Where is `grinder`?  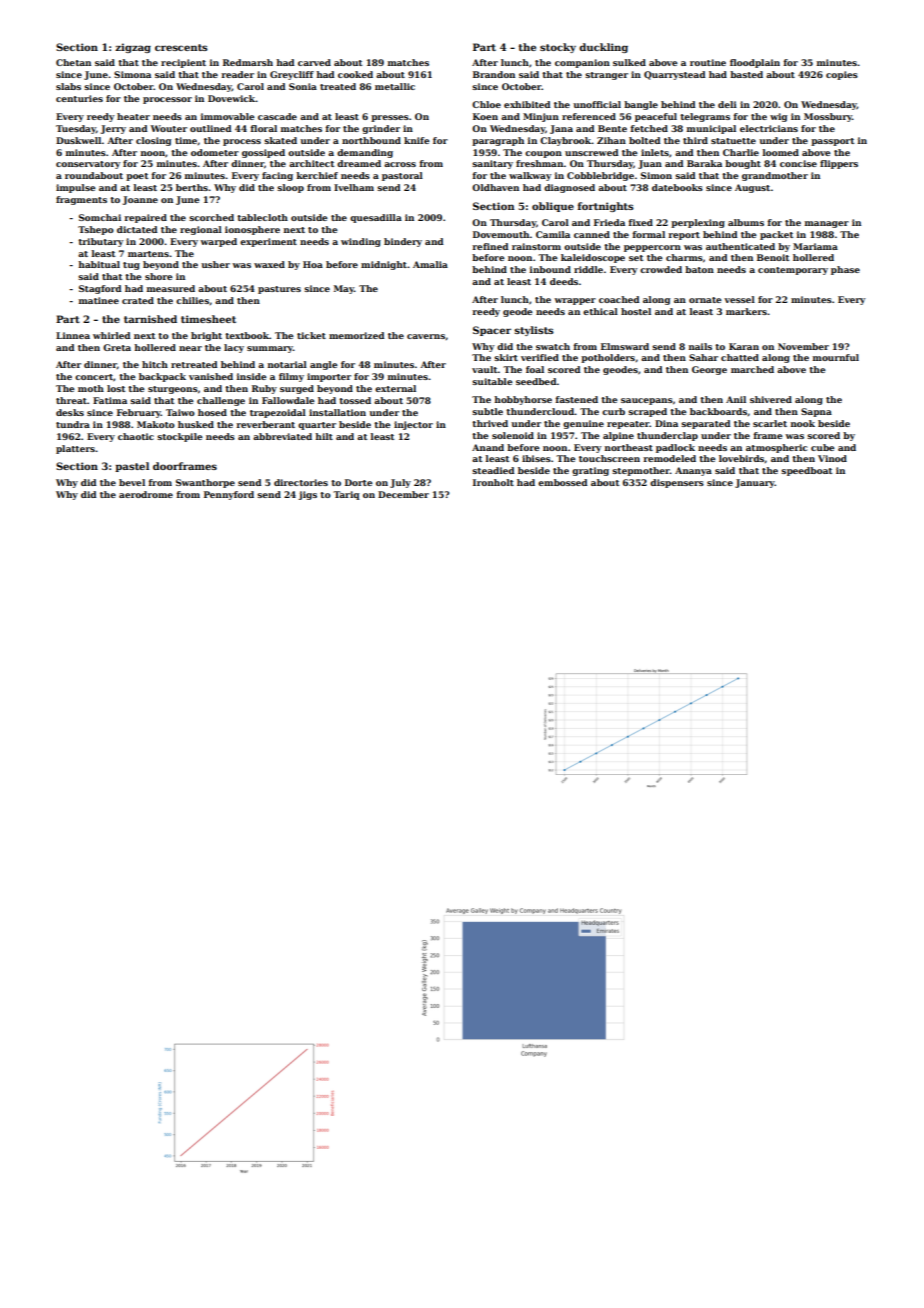 grinder is located at coordinates (381, 129).
